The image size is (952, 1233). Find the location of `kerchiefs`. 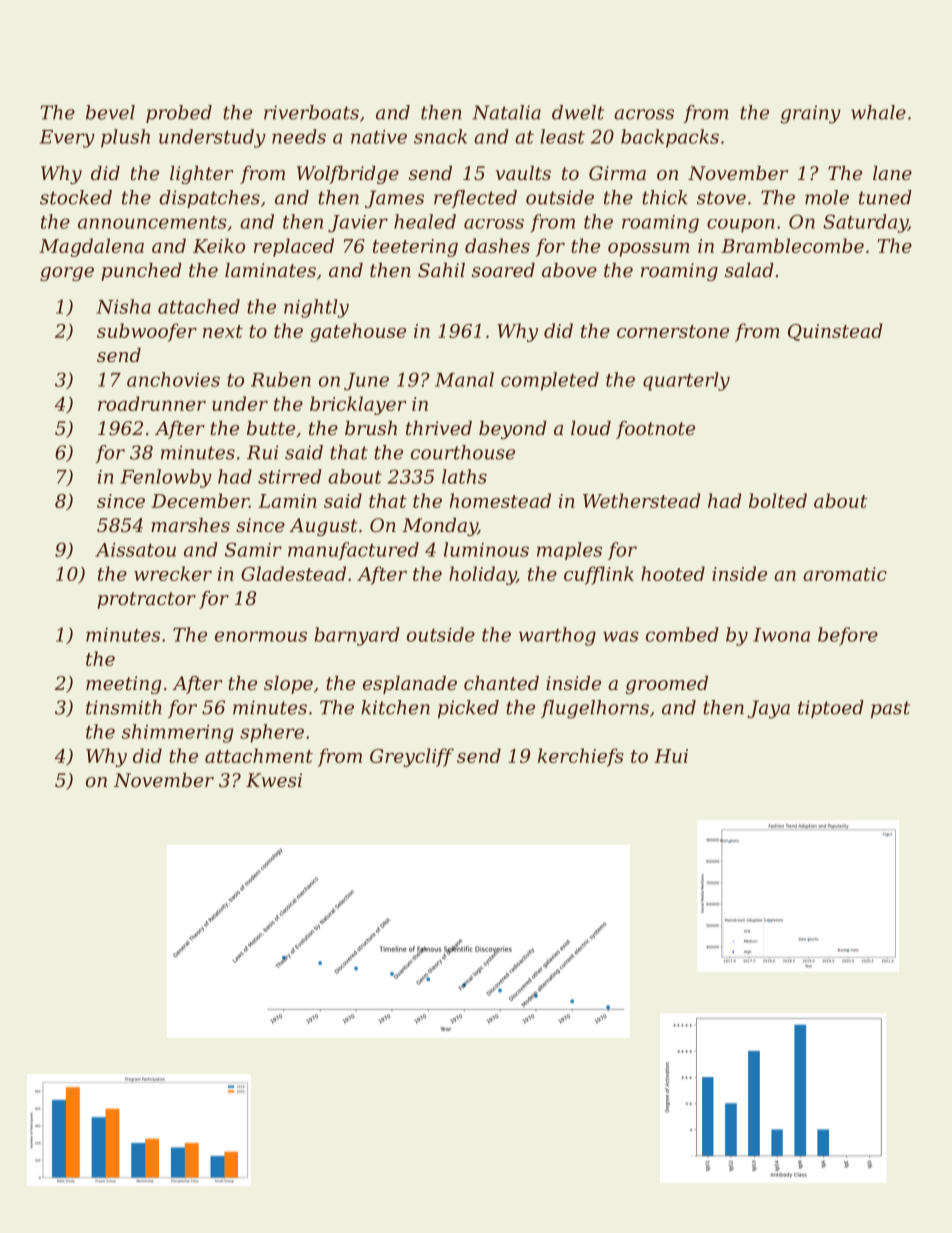

kerchiefs is located at coordinates (581, 757).
